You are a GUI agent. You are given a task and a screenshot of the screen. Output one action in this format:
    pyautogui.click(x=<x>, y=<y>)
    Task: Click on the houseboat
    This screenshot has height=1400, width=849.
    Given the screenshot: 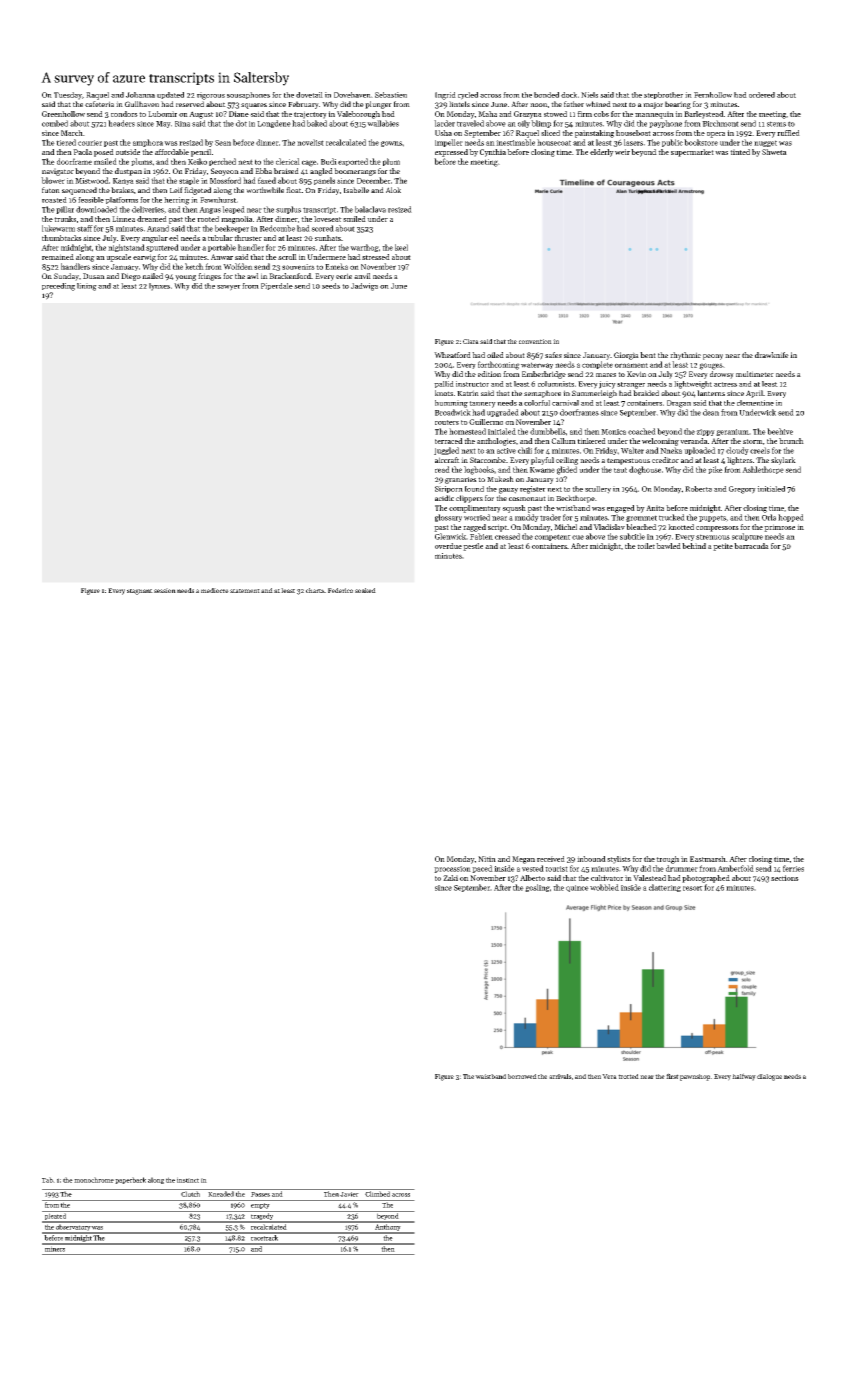 What is the action you would take?
    pyautogui.click(x=633, y=133)
